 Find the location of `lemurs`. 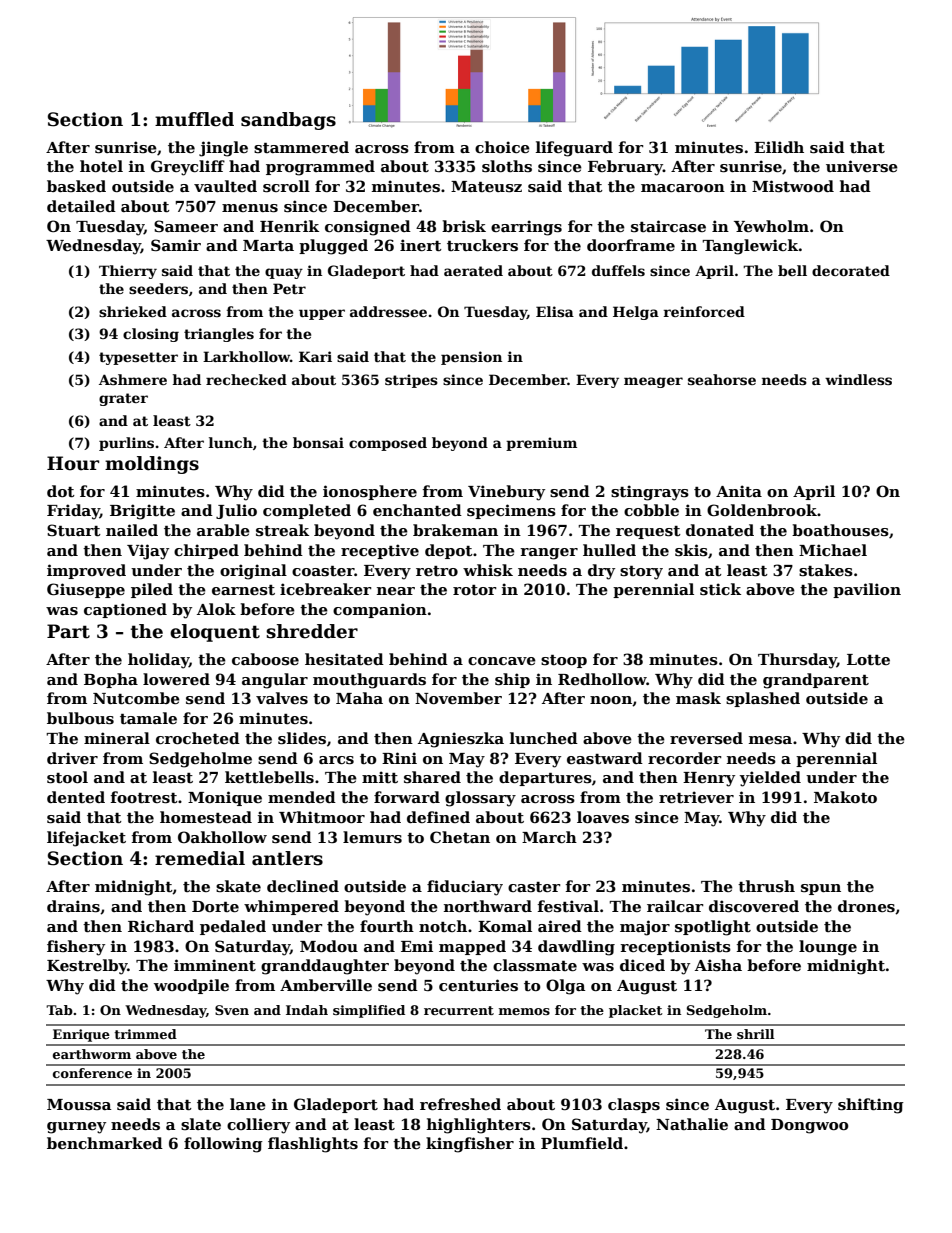

lemurs is located at coordinates (372, 837).
